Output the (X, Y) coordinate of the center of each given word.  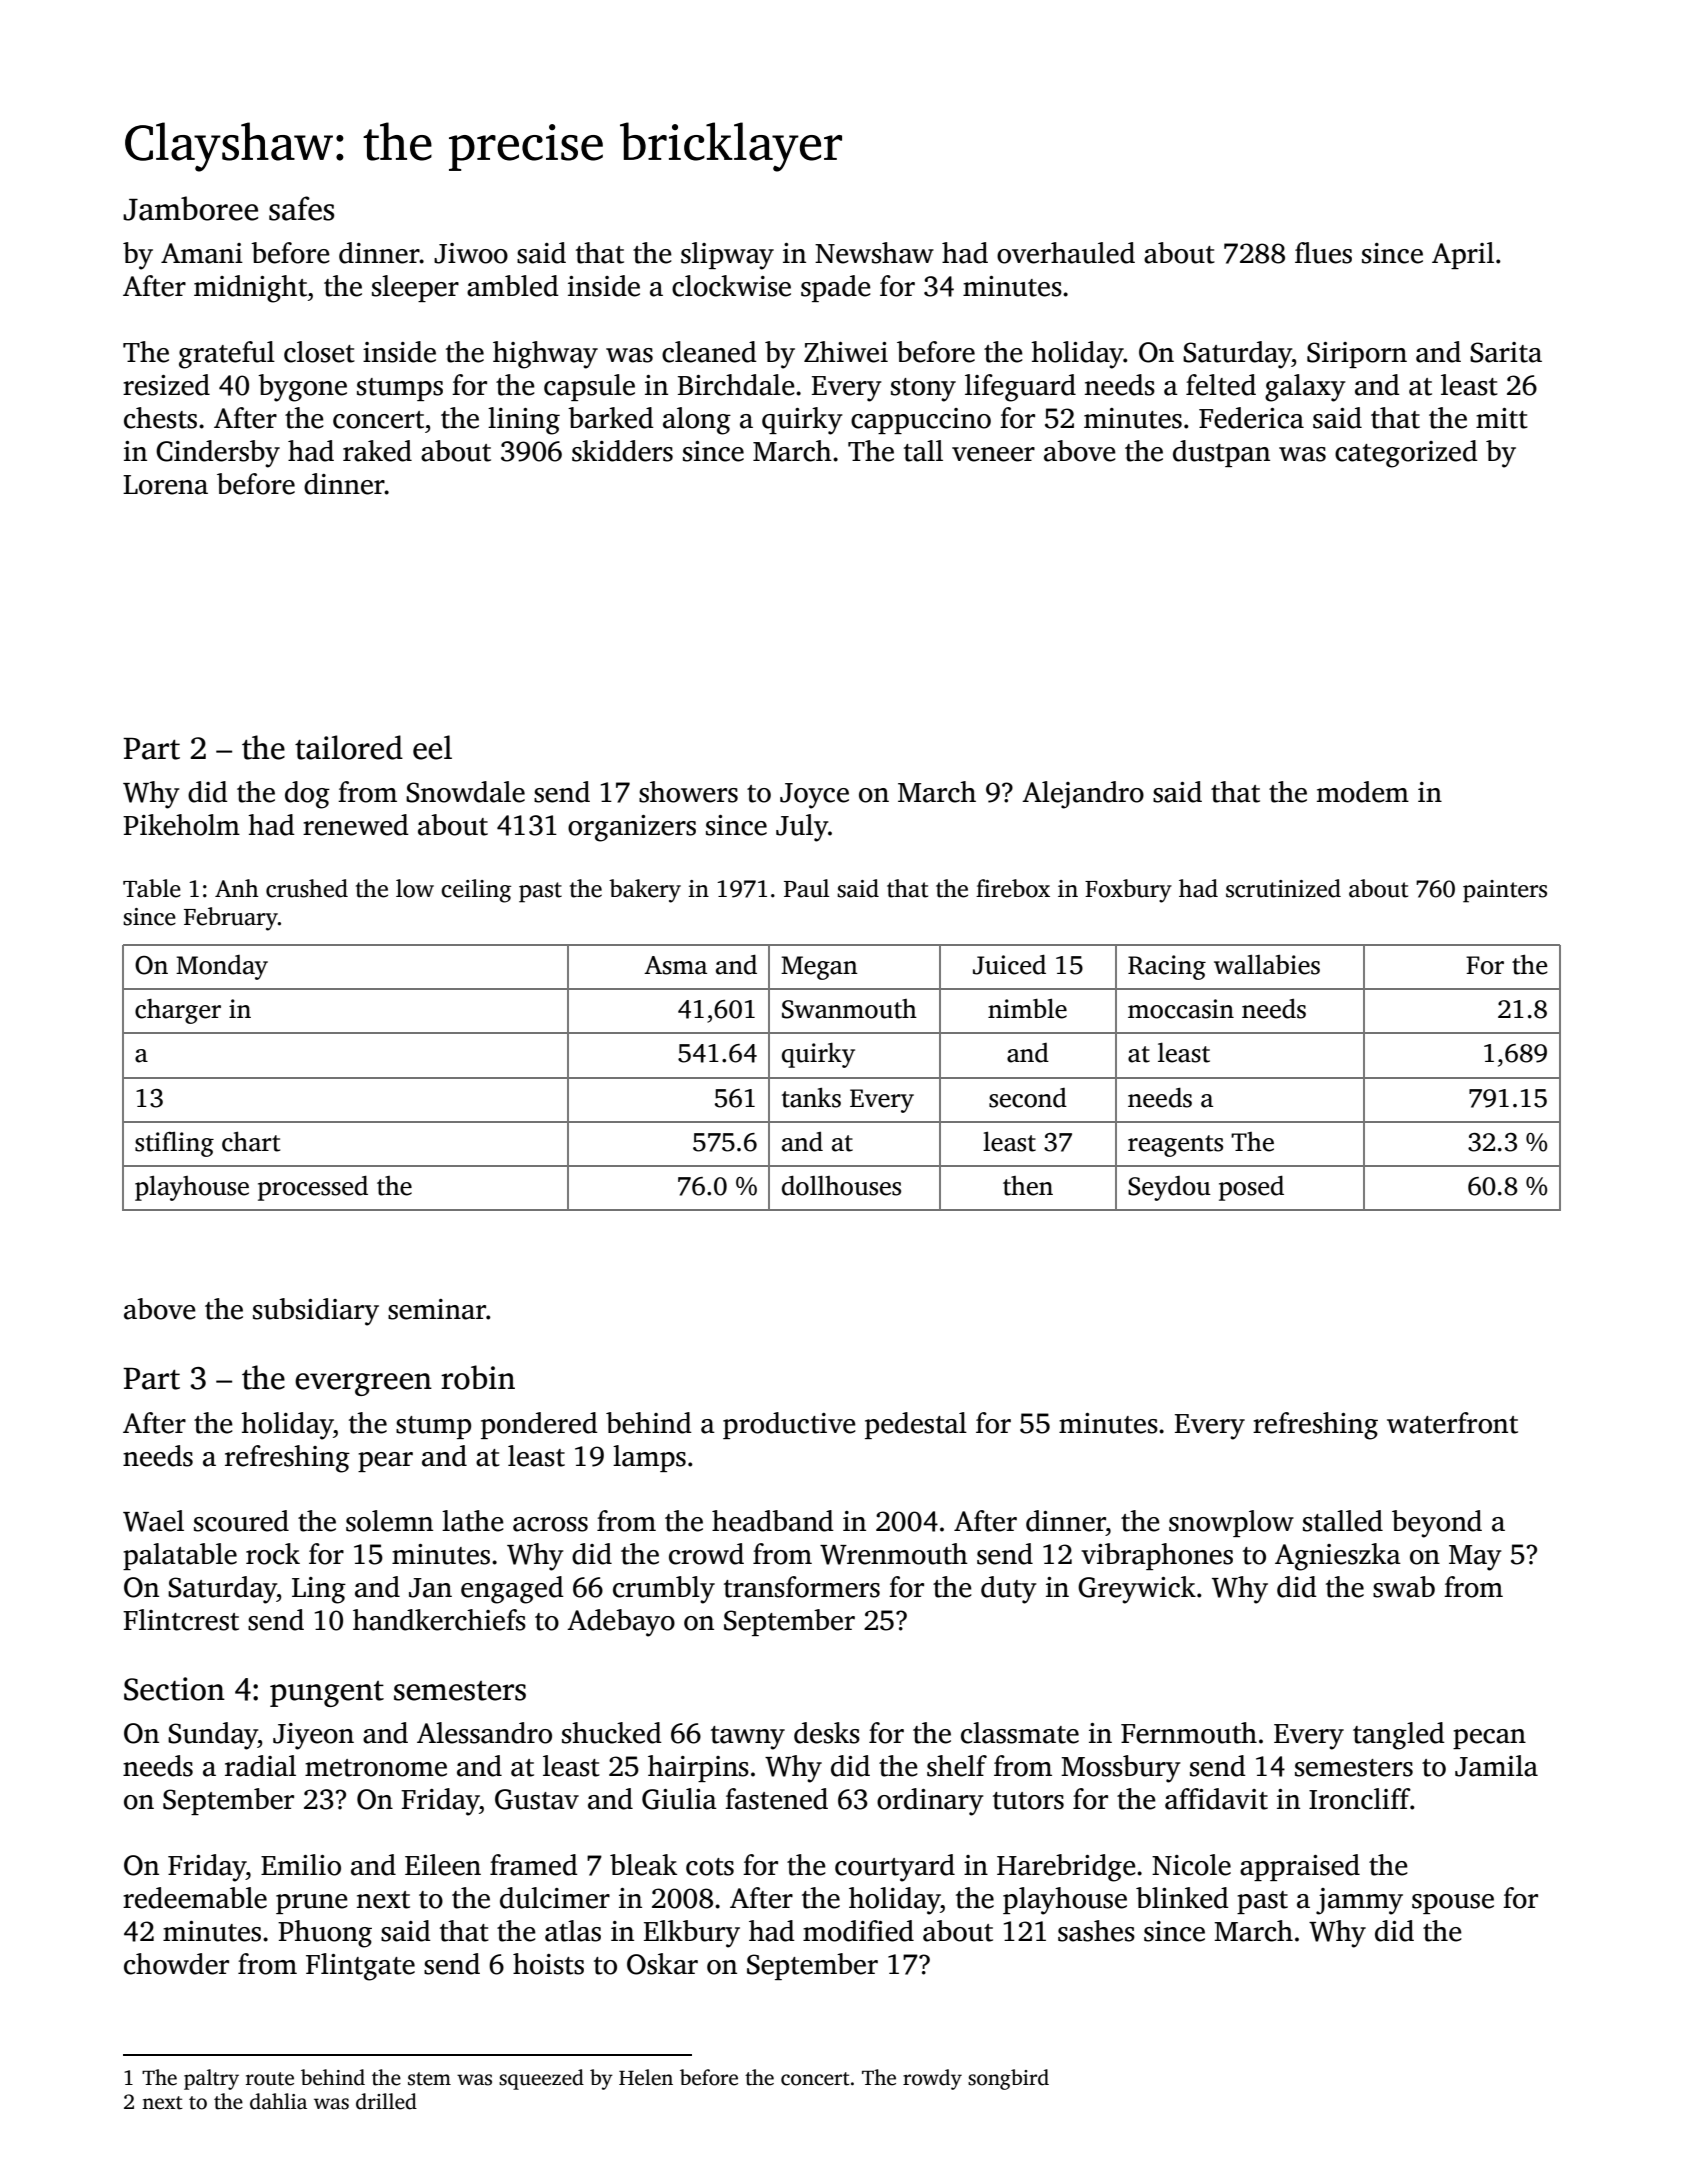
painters (1505, 891)
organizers (632, 828)
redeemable (195, 1898)
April (1463, 255)
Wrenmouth (894, 1554)
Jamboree (190, 208)
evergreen (363, 1384)
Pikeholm (181, 825)
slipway (727, 256)
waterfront (1452, 1423)
